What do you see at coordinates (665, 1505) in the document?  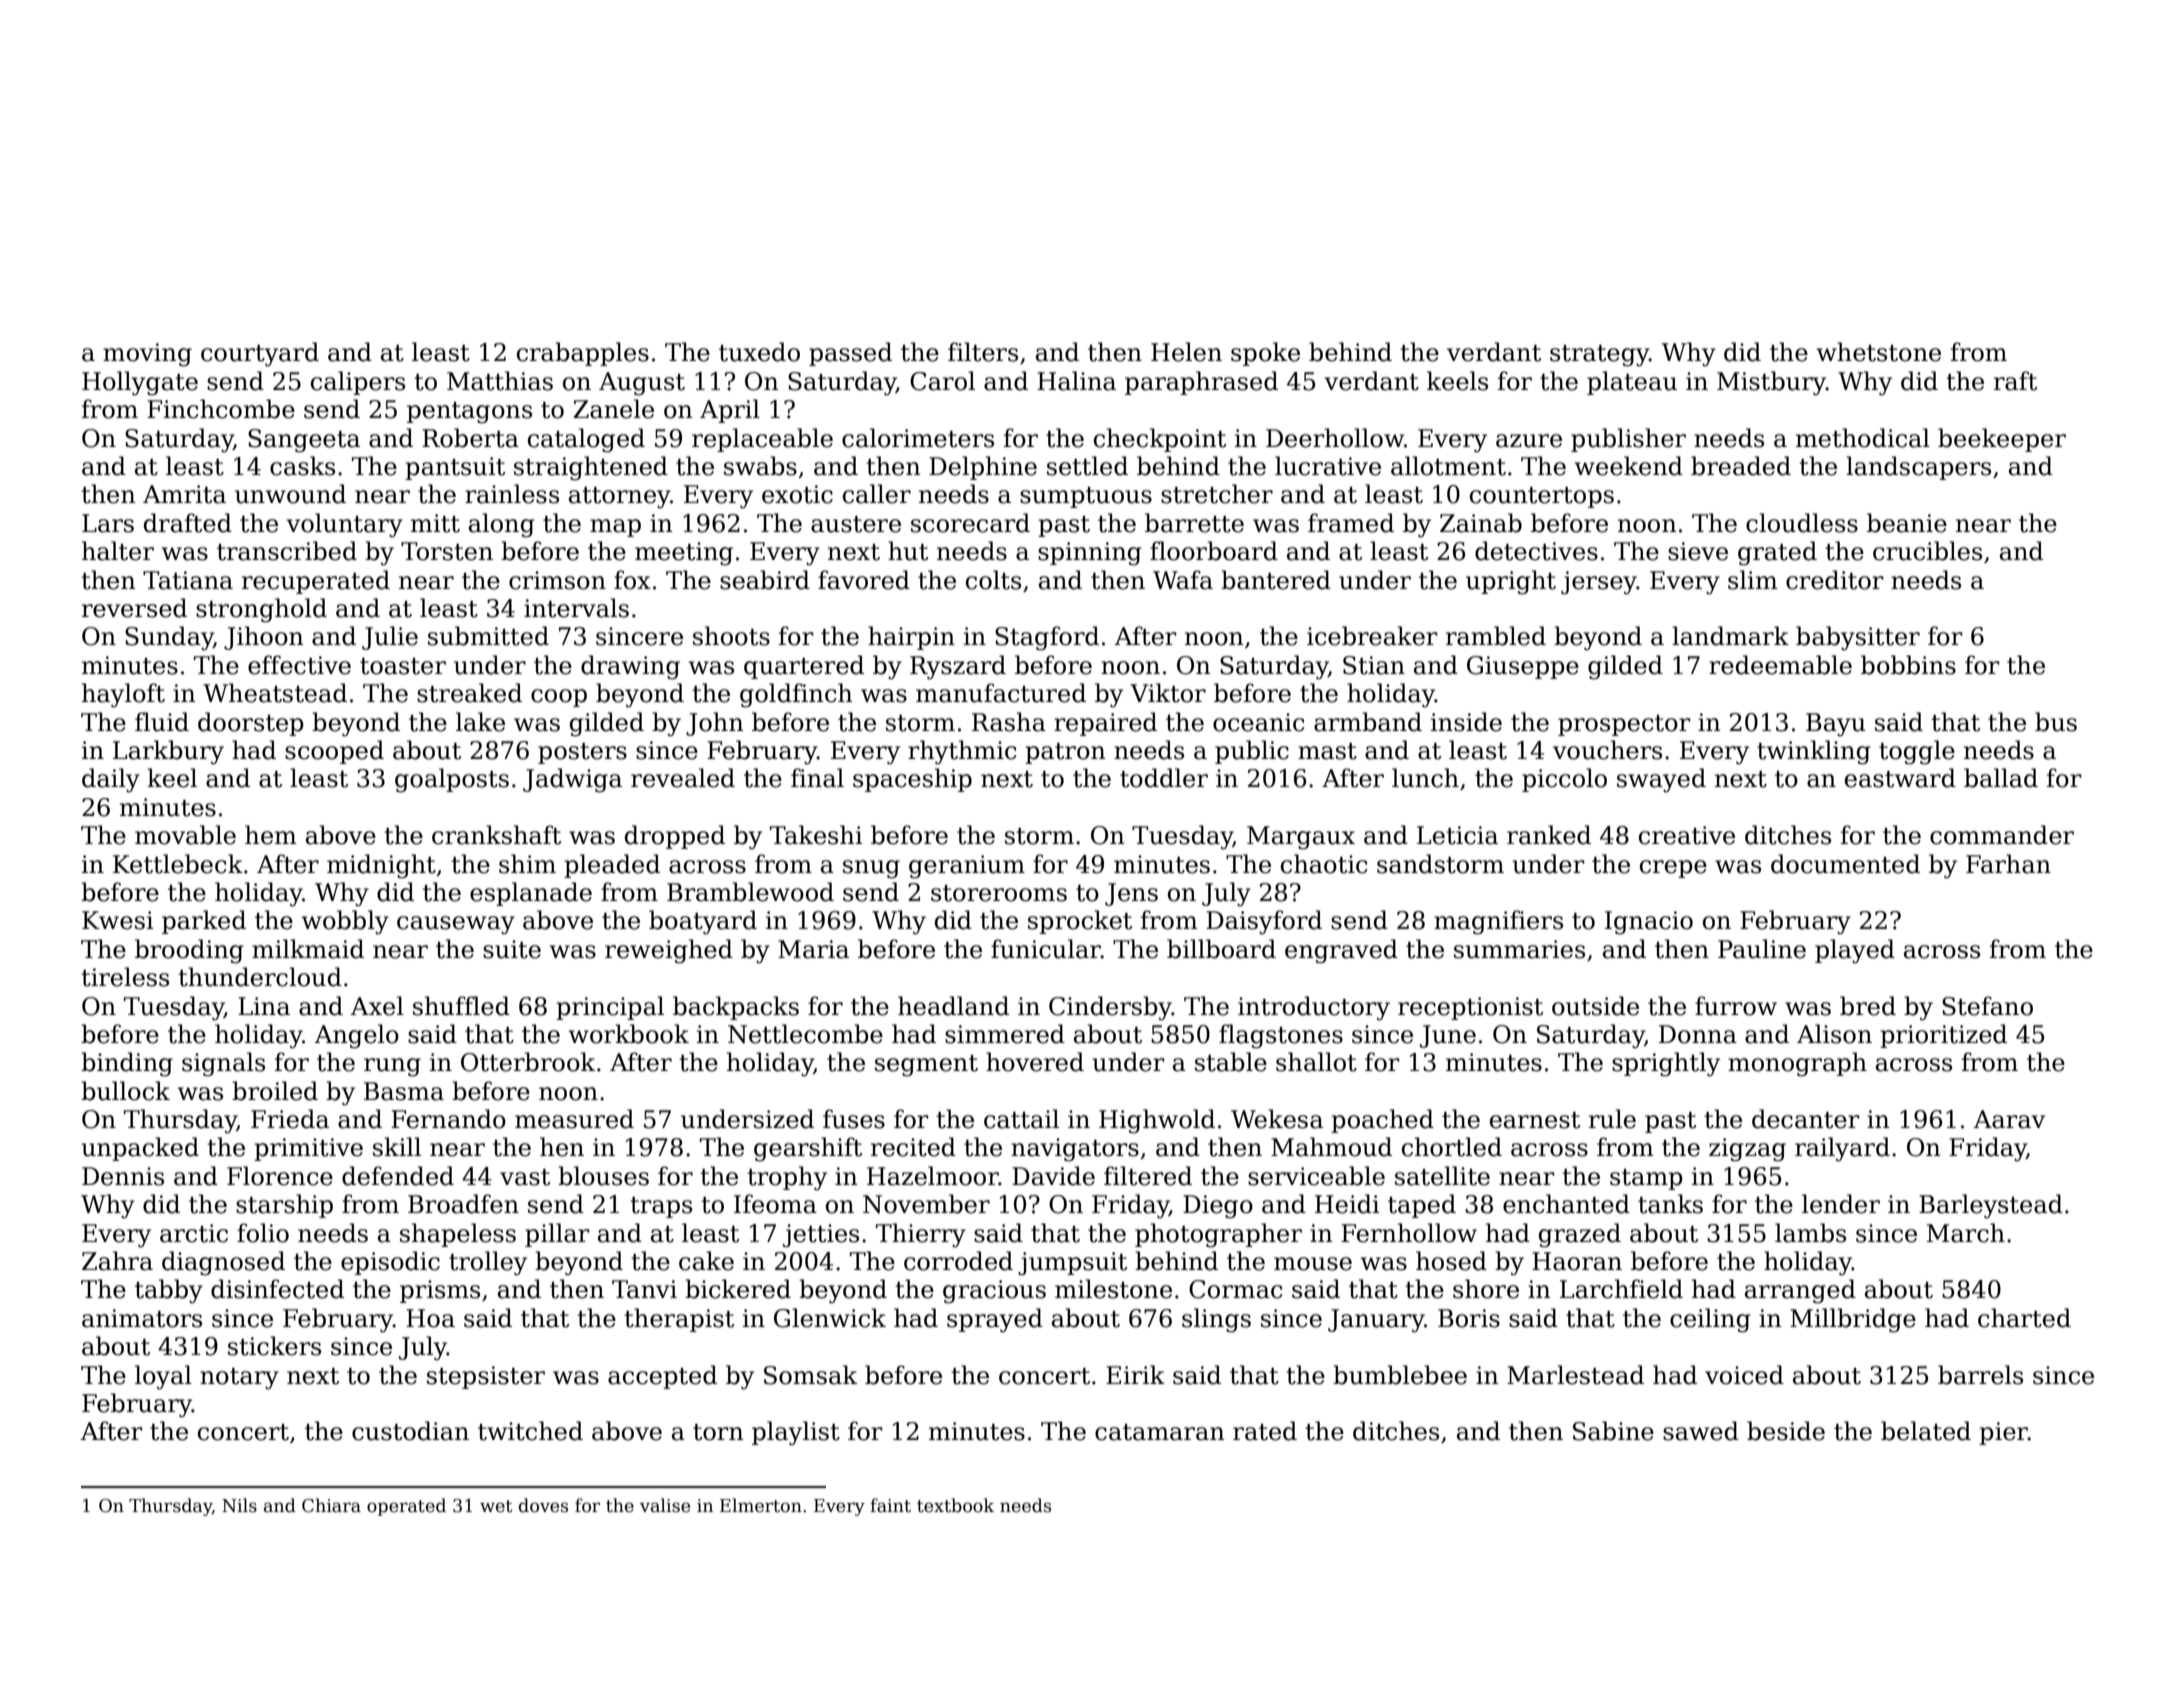 I see `valise` at bounding box center [665, 1505].
